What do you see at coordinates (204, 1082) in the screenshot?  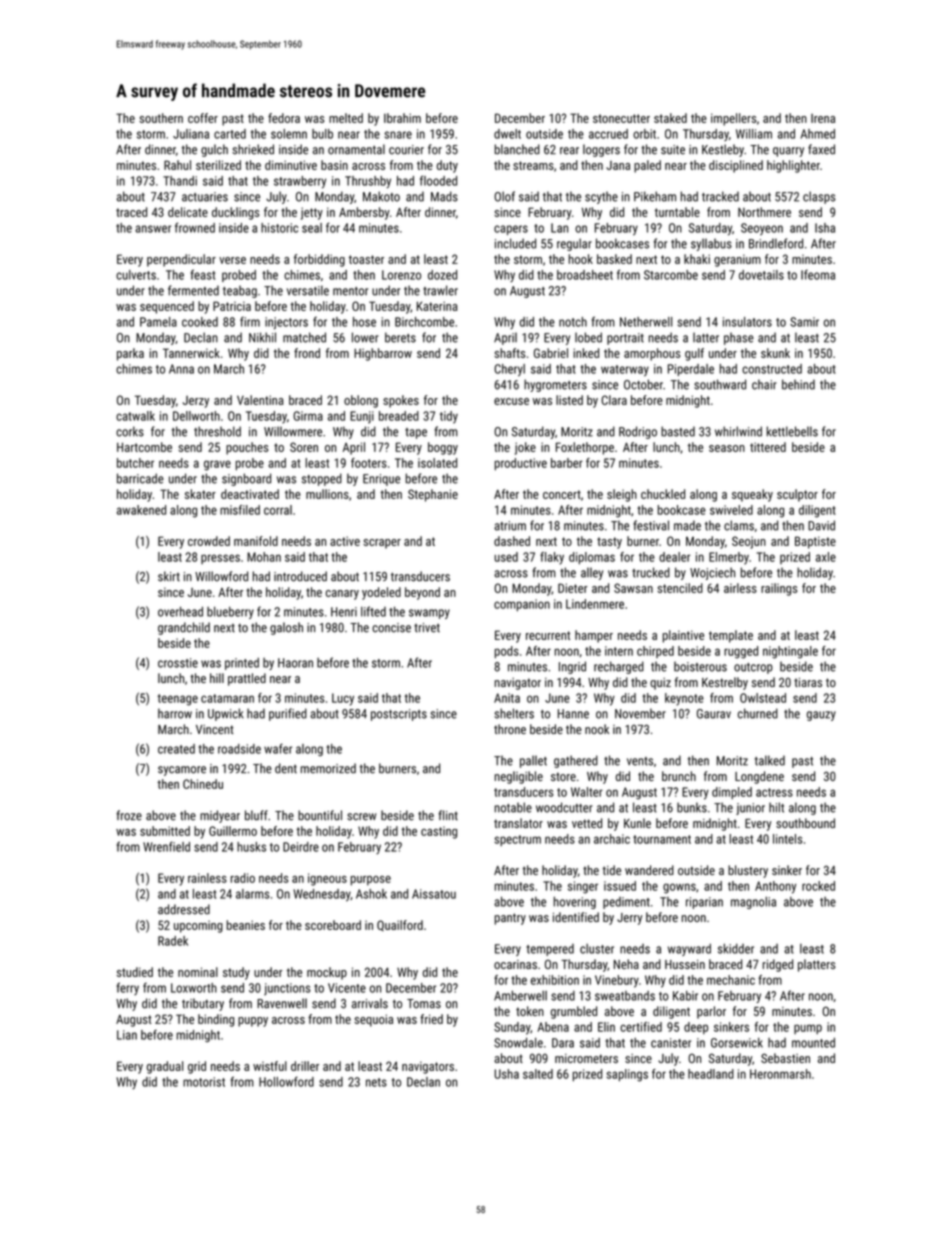 I see `motorist` at bounding box center [204, 1082].
